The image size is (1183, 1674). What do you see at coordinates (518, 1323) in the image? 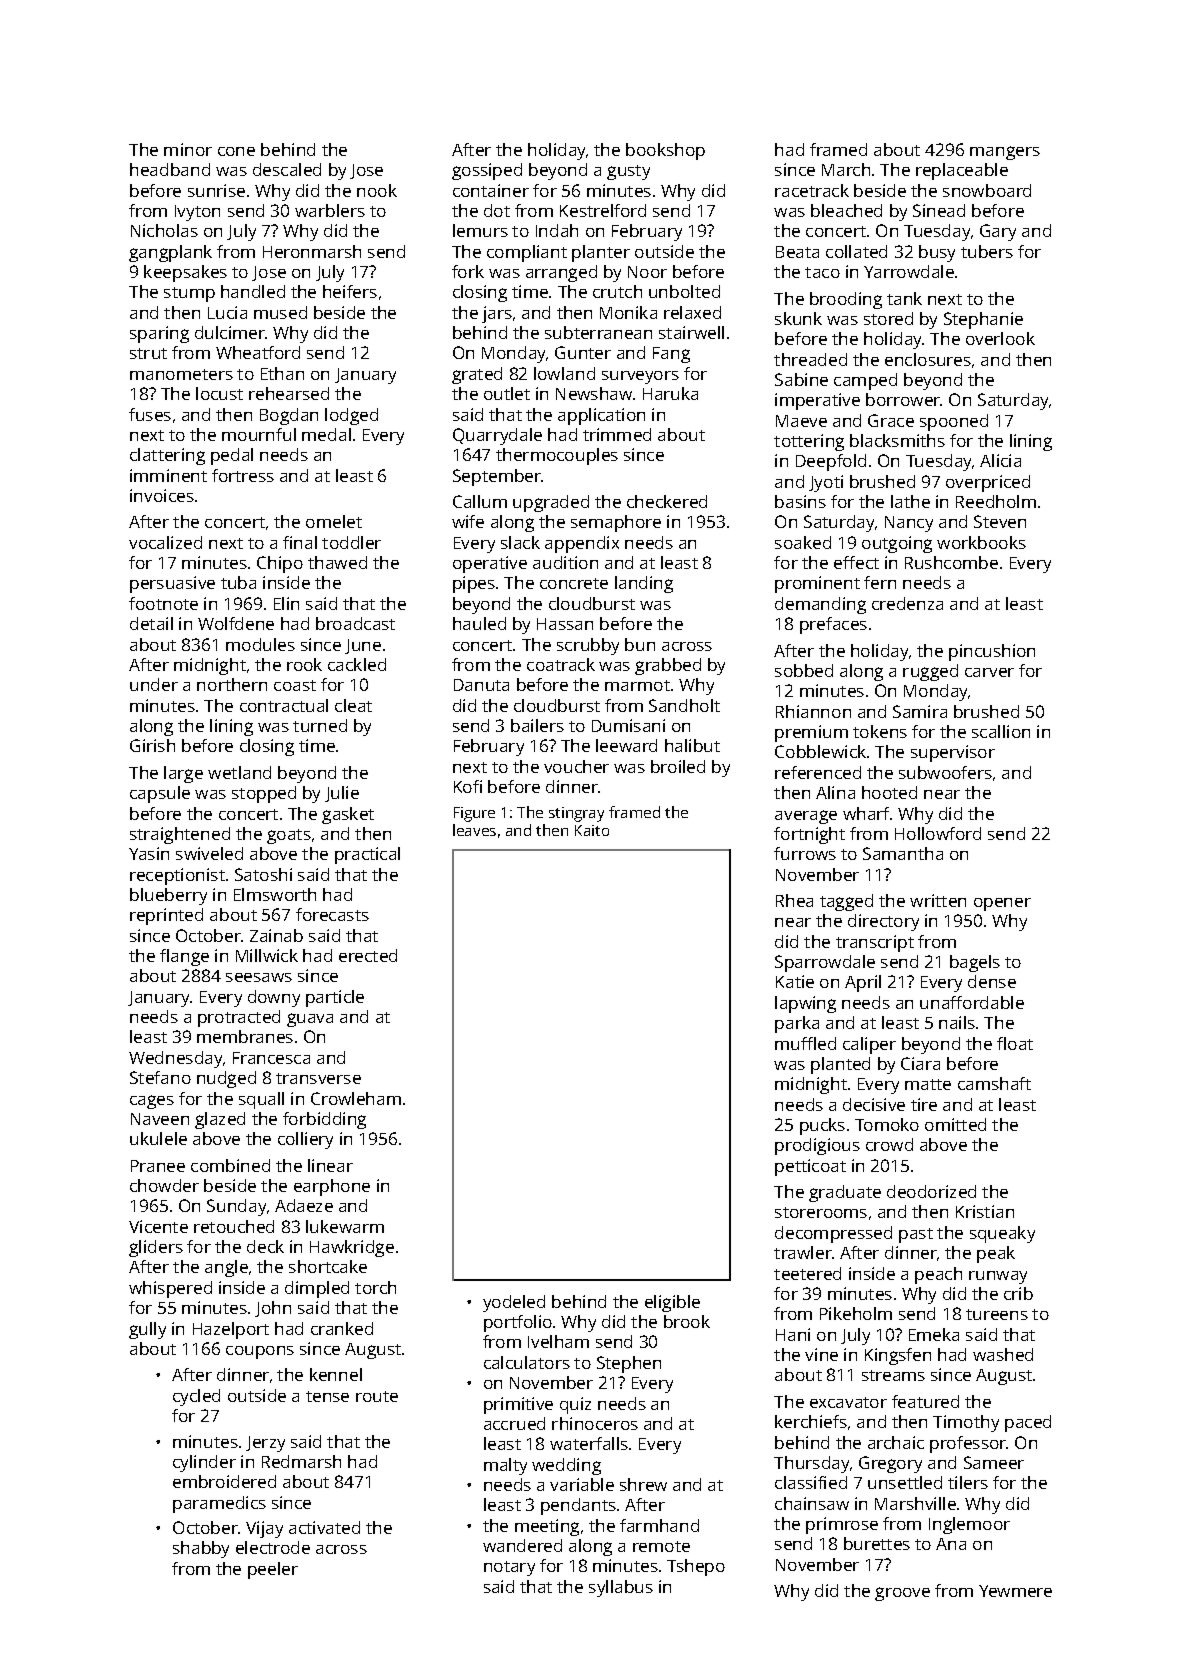
I see `portfolio` at bounding box center [518, 1323].
